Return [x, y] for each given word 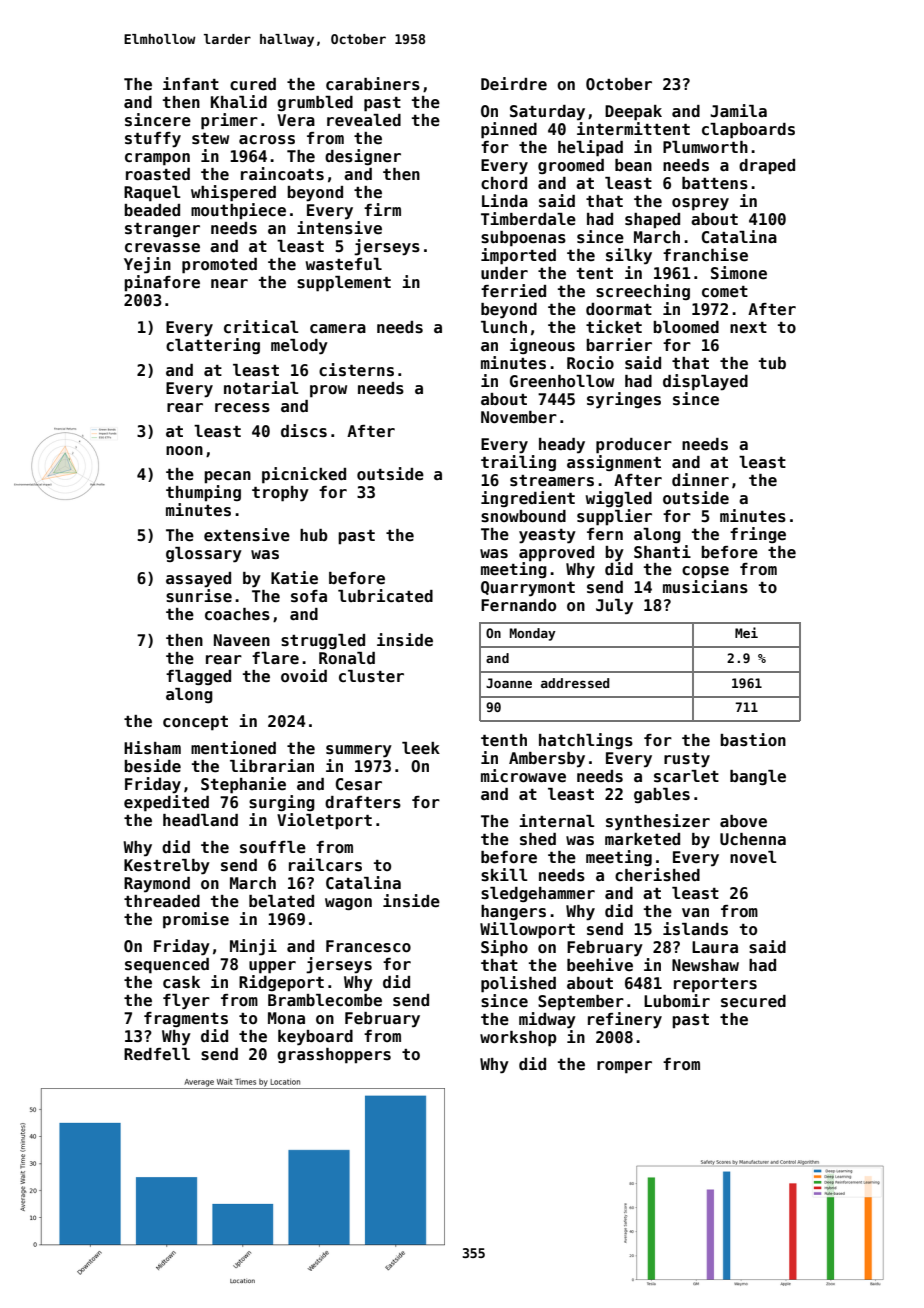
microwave [523, 776]
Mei [746, 632]
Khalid [239, 101]
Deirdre [514, 83]
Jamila [738, 110]
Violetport [324, 821]
